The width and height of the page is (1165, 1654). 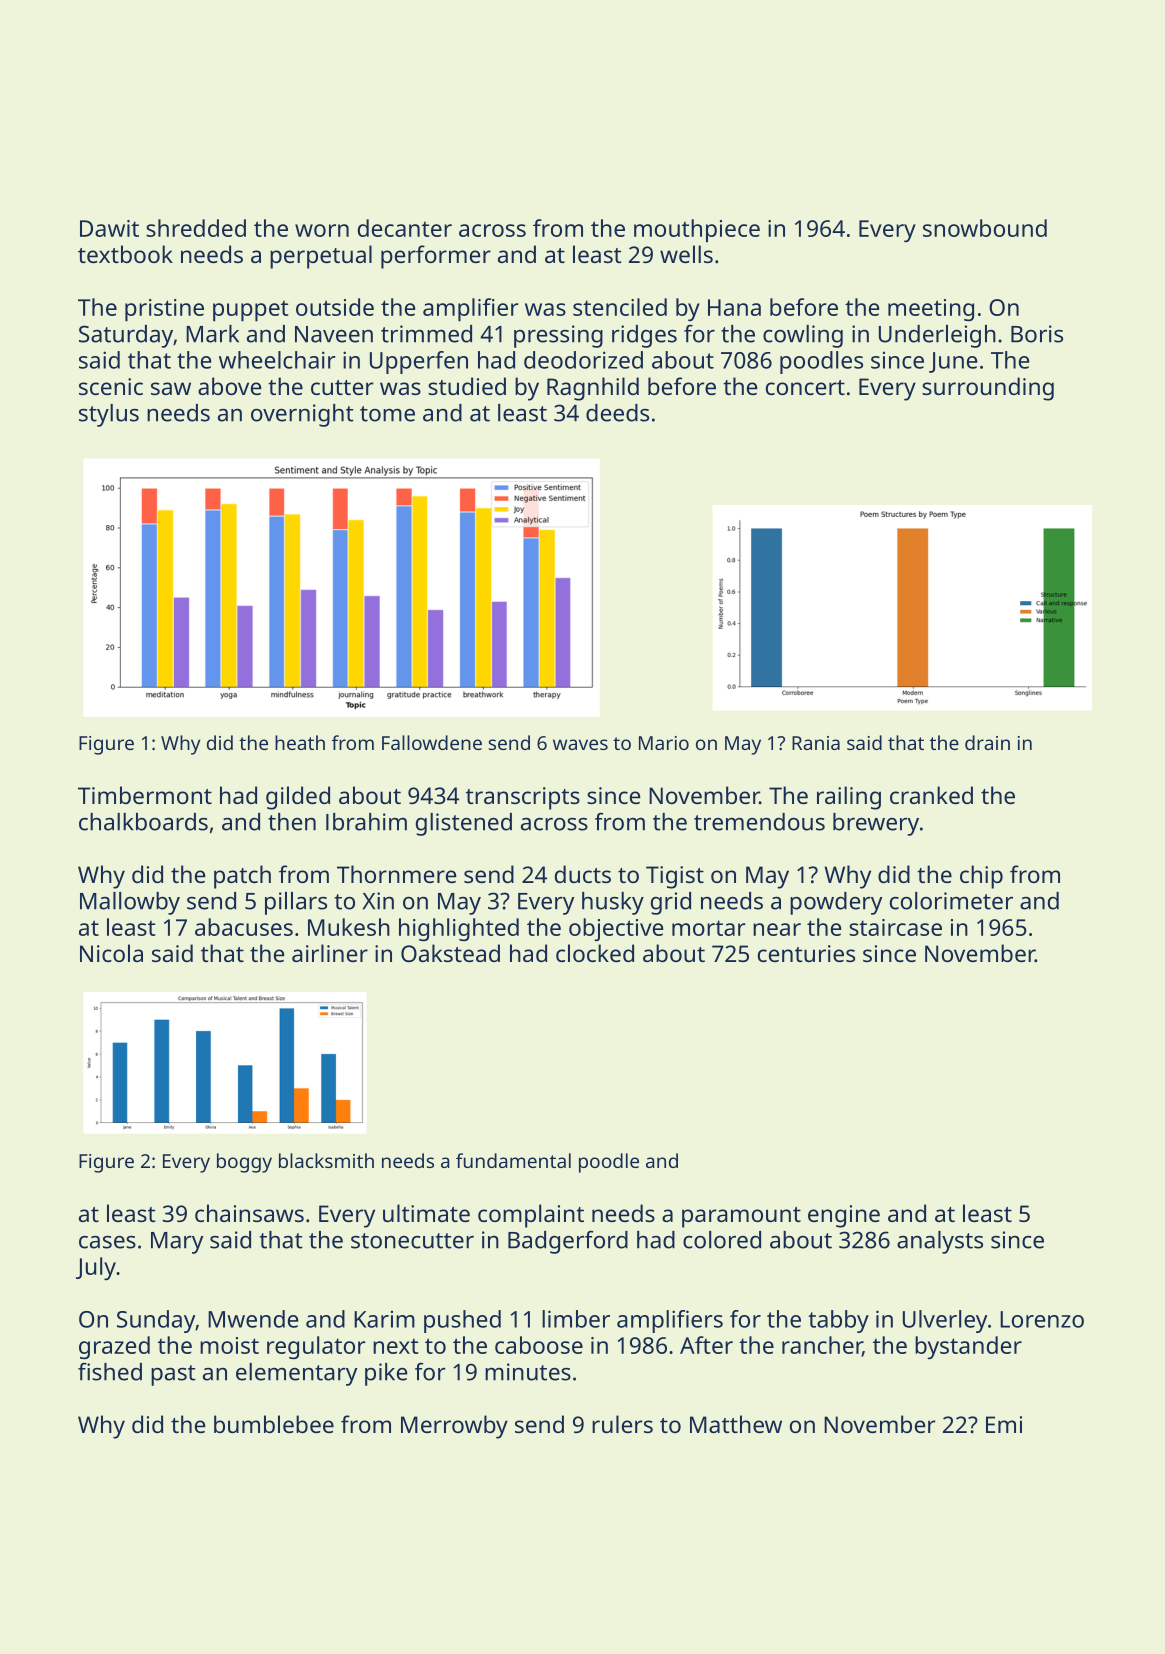 What do you see at coordinates (459, 929) in the page?
I see `highlighted` at bounding box center [459, 929].
